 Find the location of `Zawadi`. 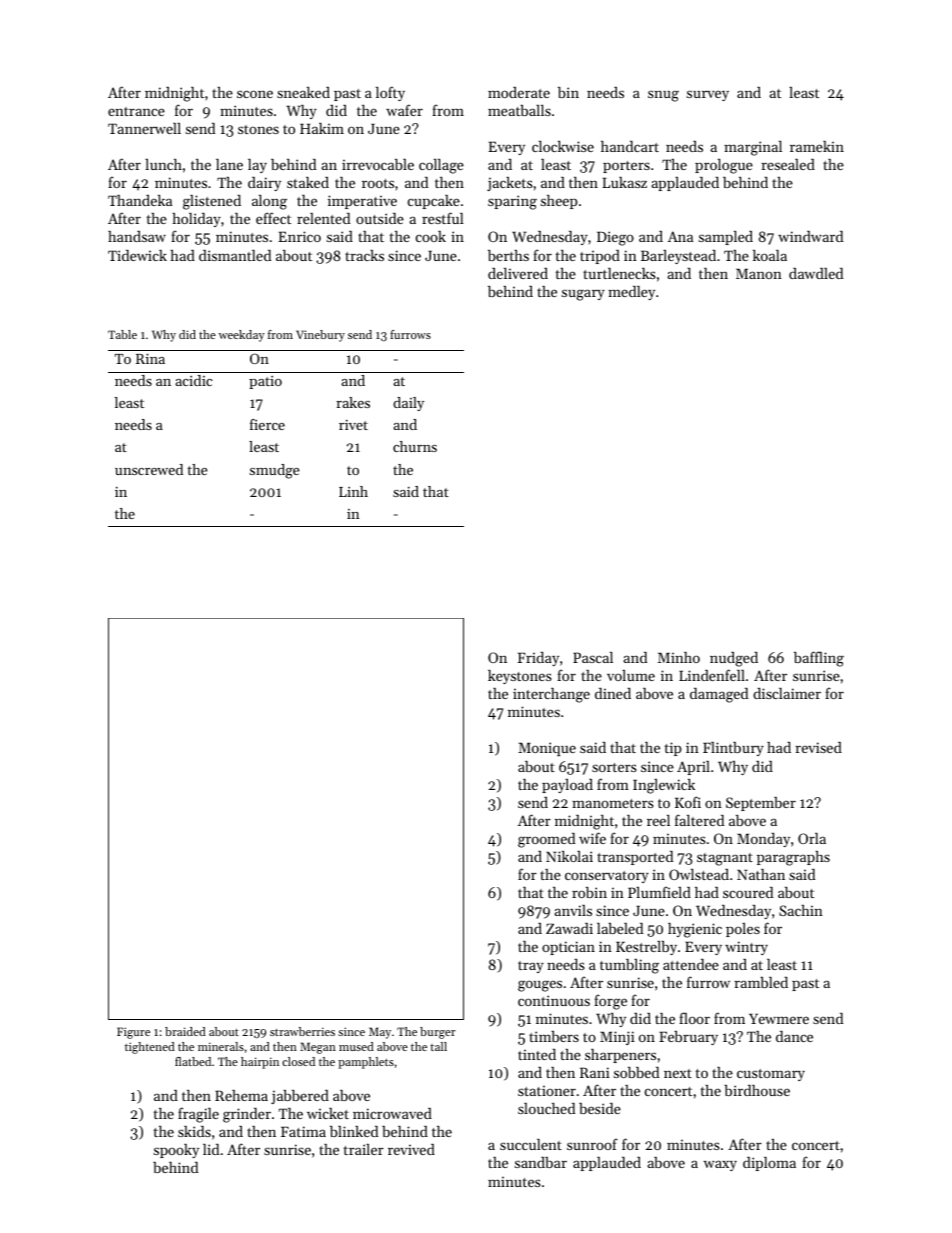

Zawadi is located at coordinates (569, 928).
